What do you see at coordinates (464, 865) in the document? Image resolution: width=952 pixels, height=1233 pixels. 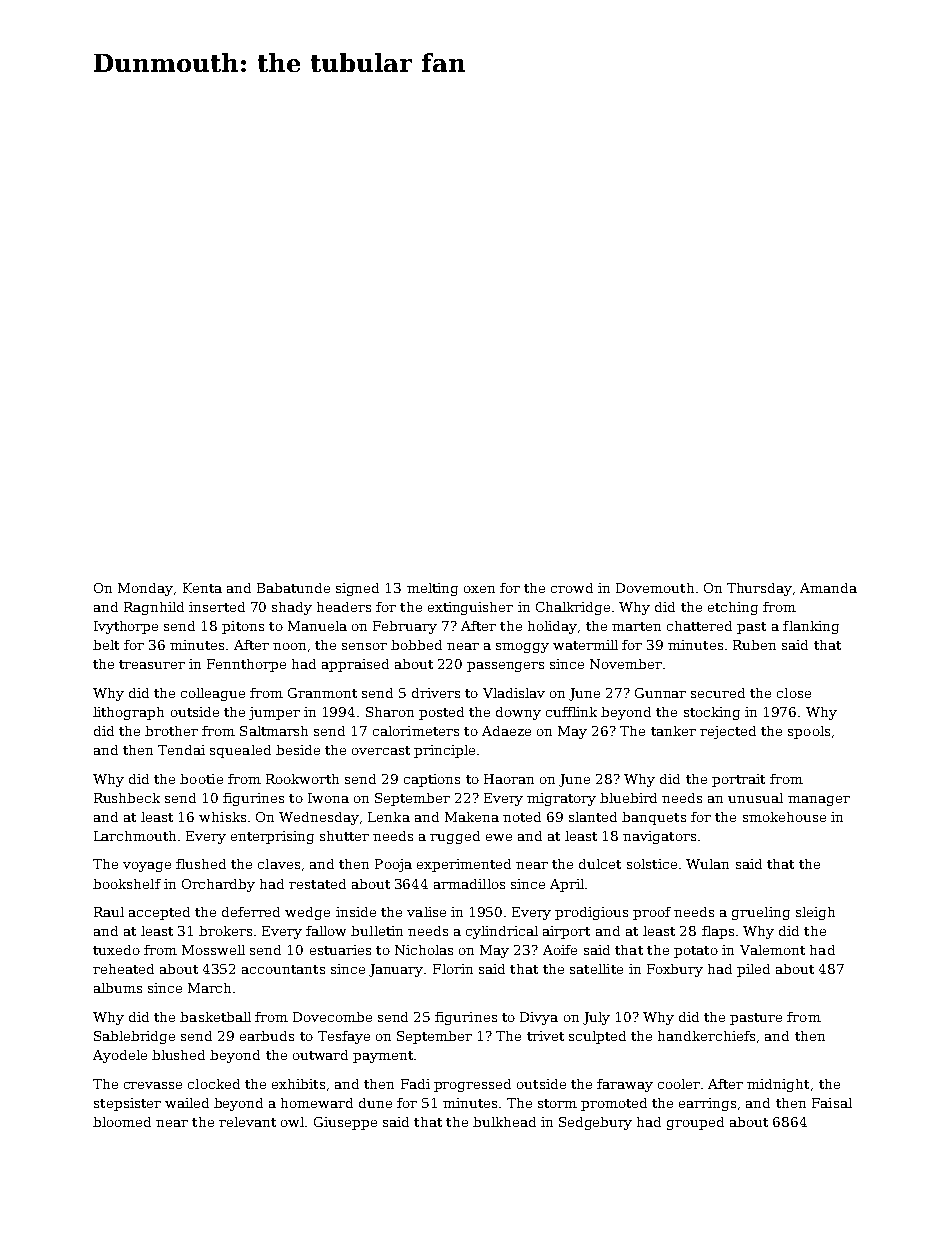 I see `experimented` at bounding box center [464, 865].
